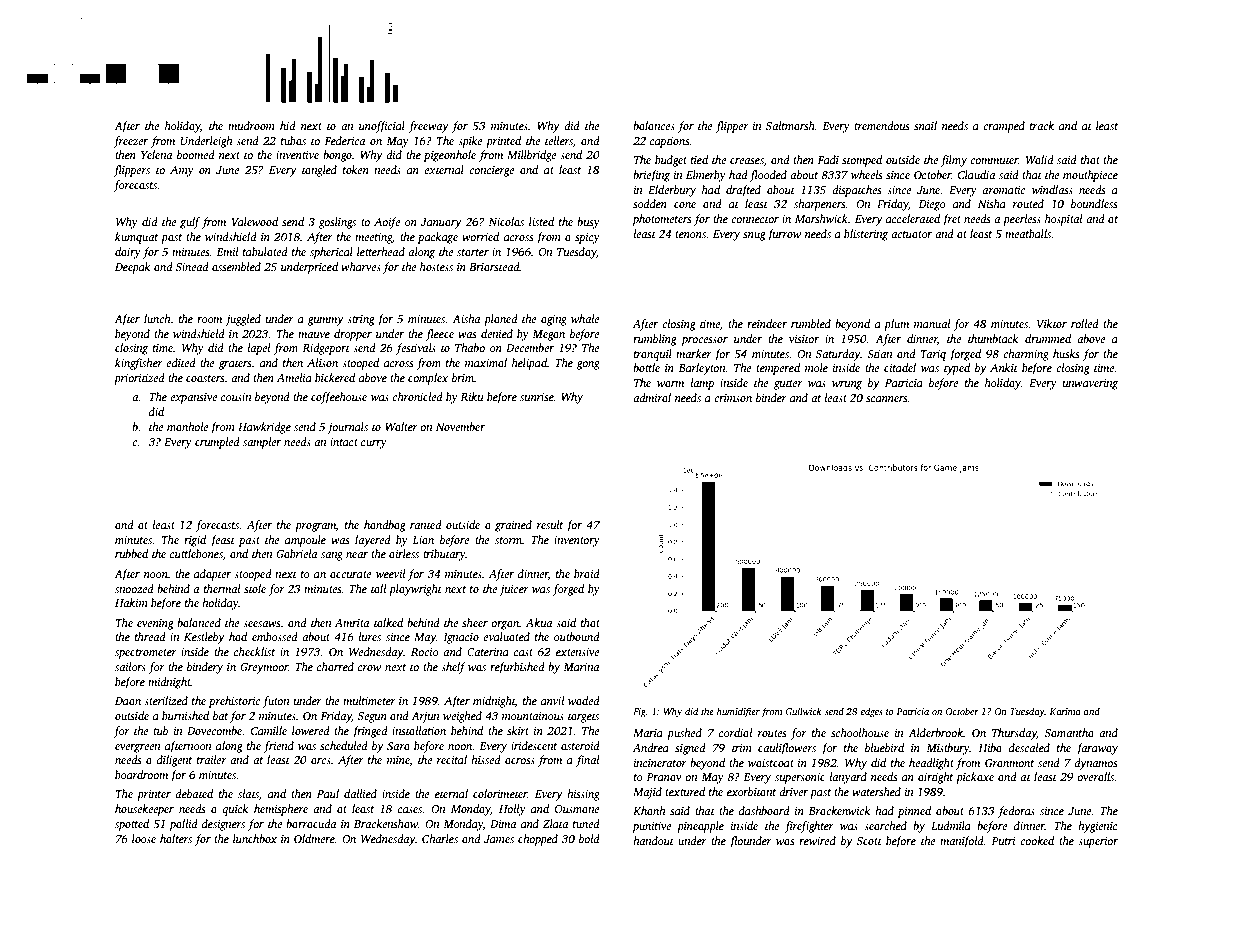 Image resolution: width=1233 pixels, height=952 pixels. I want to click on Marina, so click(581, 667).
